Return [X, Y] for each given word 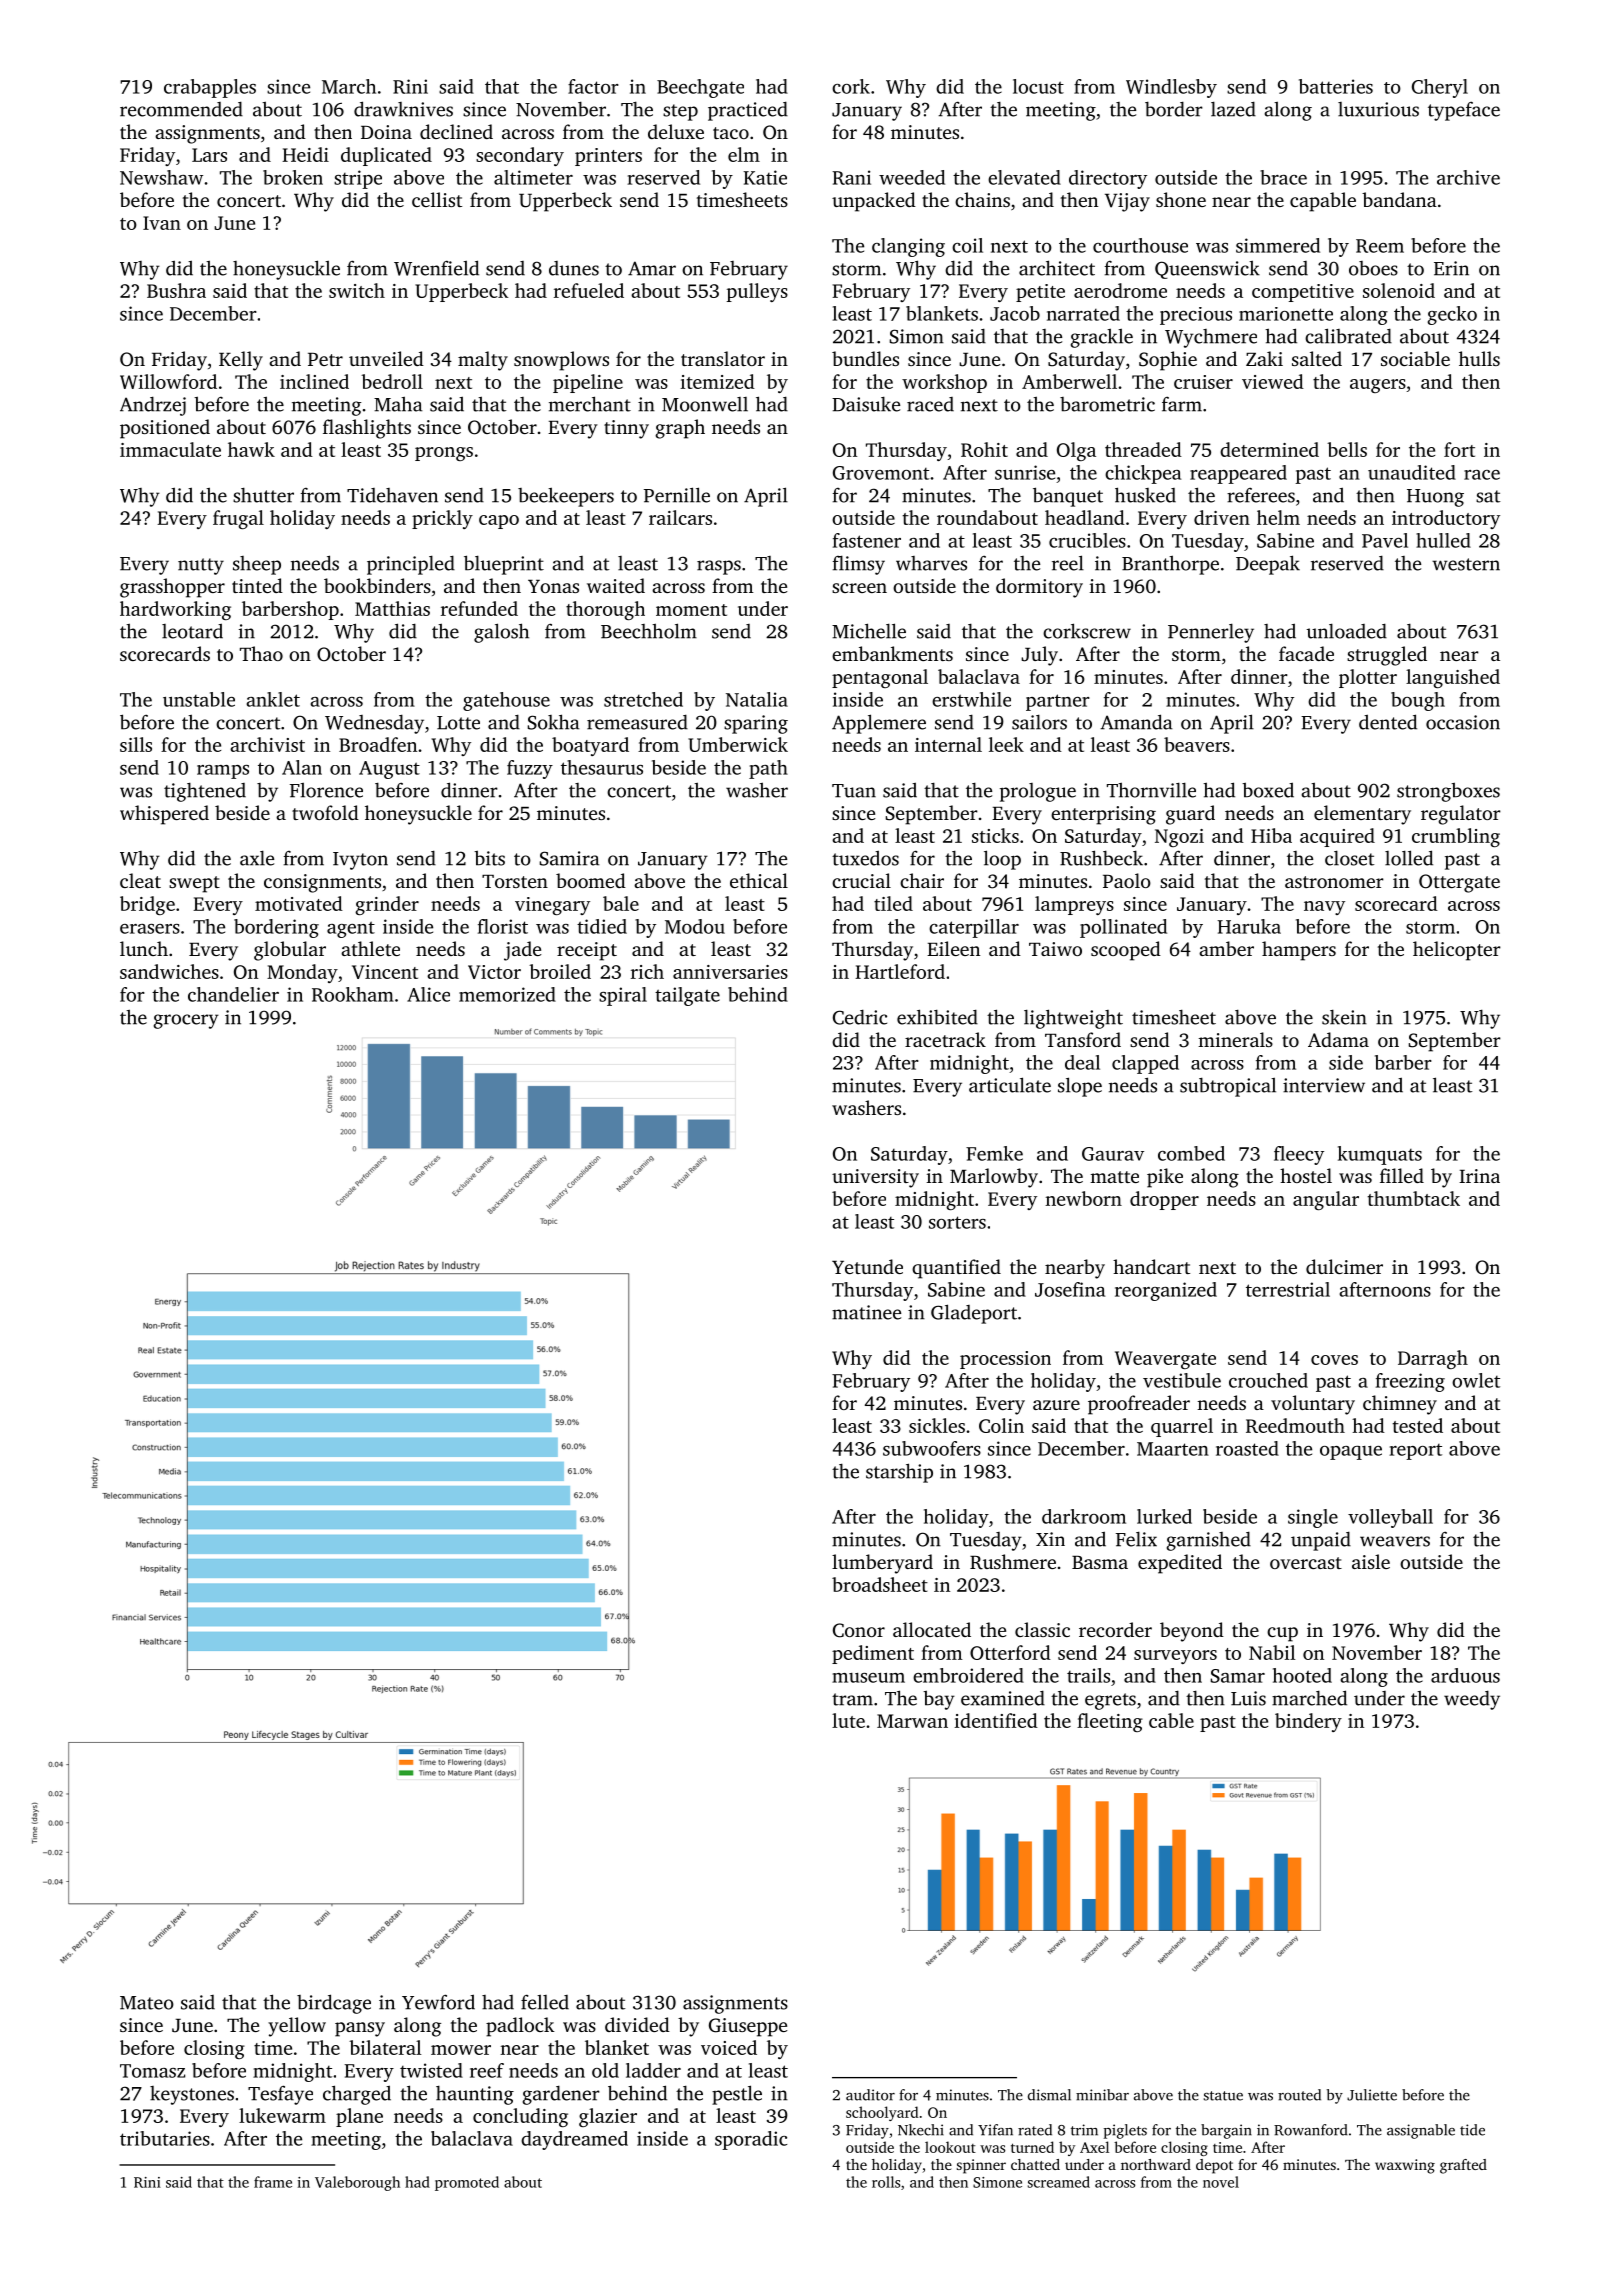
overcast [1306, 1563]
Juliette [1372, 2095]
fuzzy [530, 769]
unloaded [1346, 631]
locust [1038, 86]
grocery [186, 1021]
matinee [866, 1312]
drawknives [403, 109]
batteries [1336, 86]
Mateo [147, 2003]
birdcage [334, 2004]
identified [996, 1720]
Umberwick [738, 744]
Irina [1479, 1176]
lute [848, 1720]
